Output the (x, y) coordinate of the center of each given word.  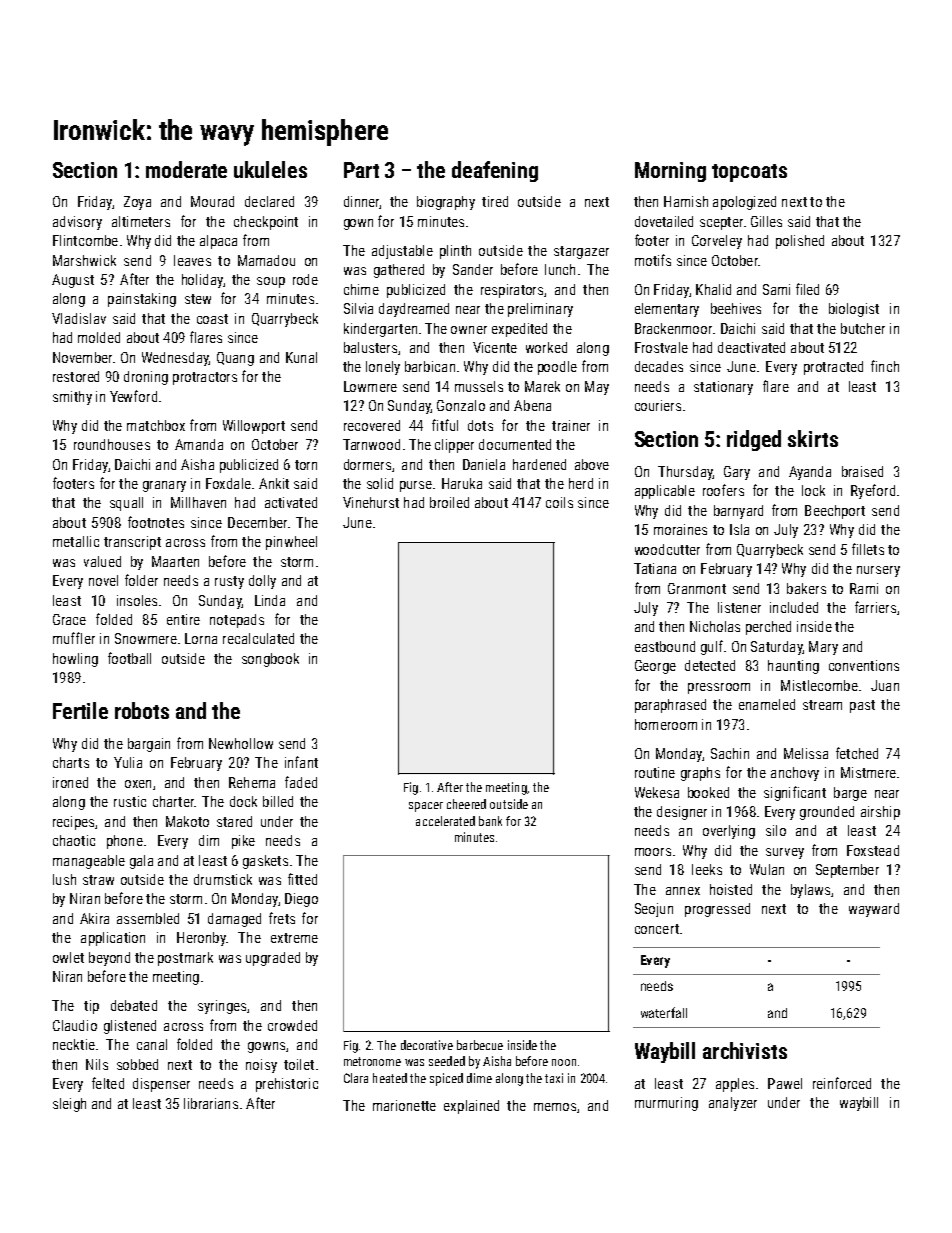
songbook (270, 660)
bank (490, 821)
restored (76, 376)
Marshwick (84, 260)
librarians (211, 1103)
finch (885, 366)
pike (243, 842)
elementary (667, 310)
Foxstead (873, 850)
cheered (466, 804)
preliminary (540, 310)
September (847, 871)
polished (800, 242)
